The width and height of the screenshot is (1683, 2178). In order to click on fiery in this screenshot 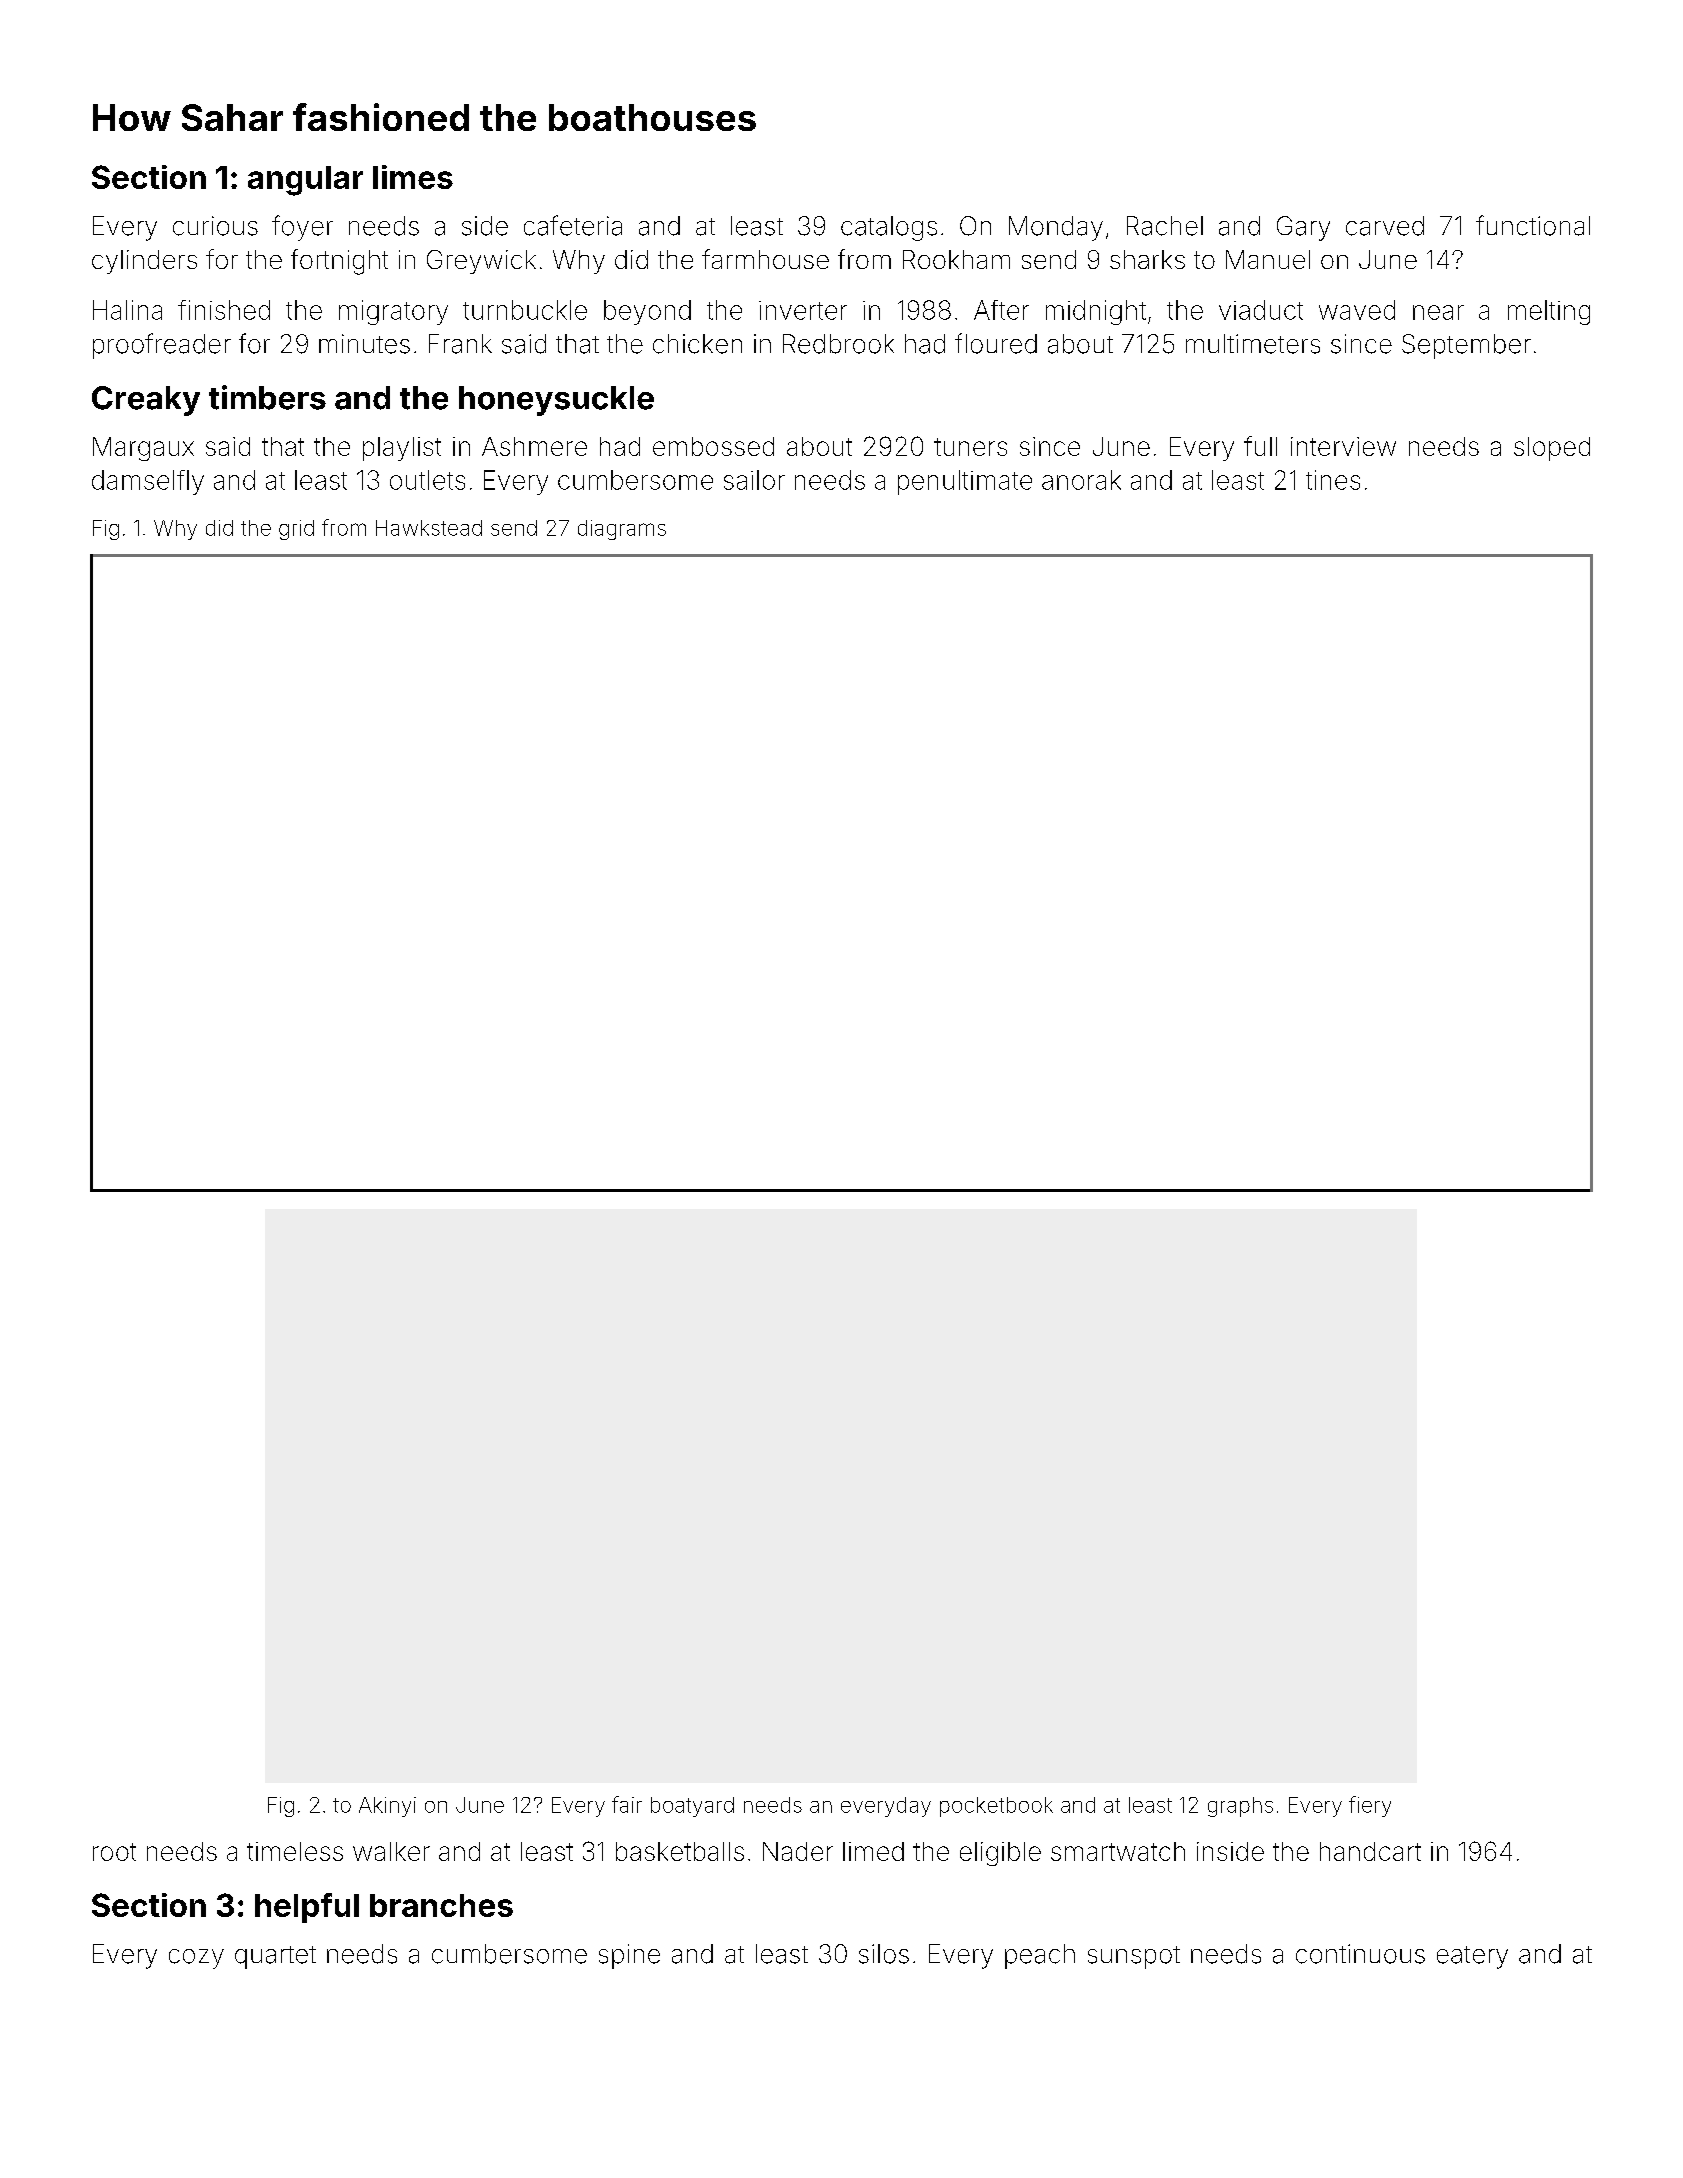, I will do `click(1370, 1806)`.
